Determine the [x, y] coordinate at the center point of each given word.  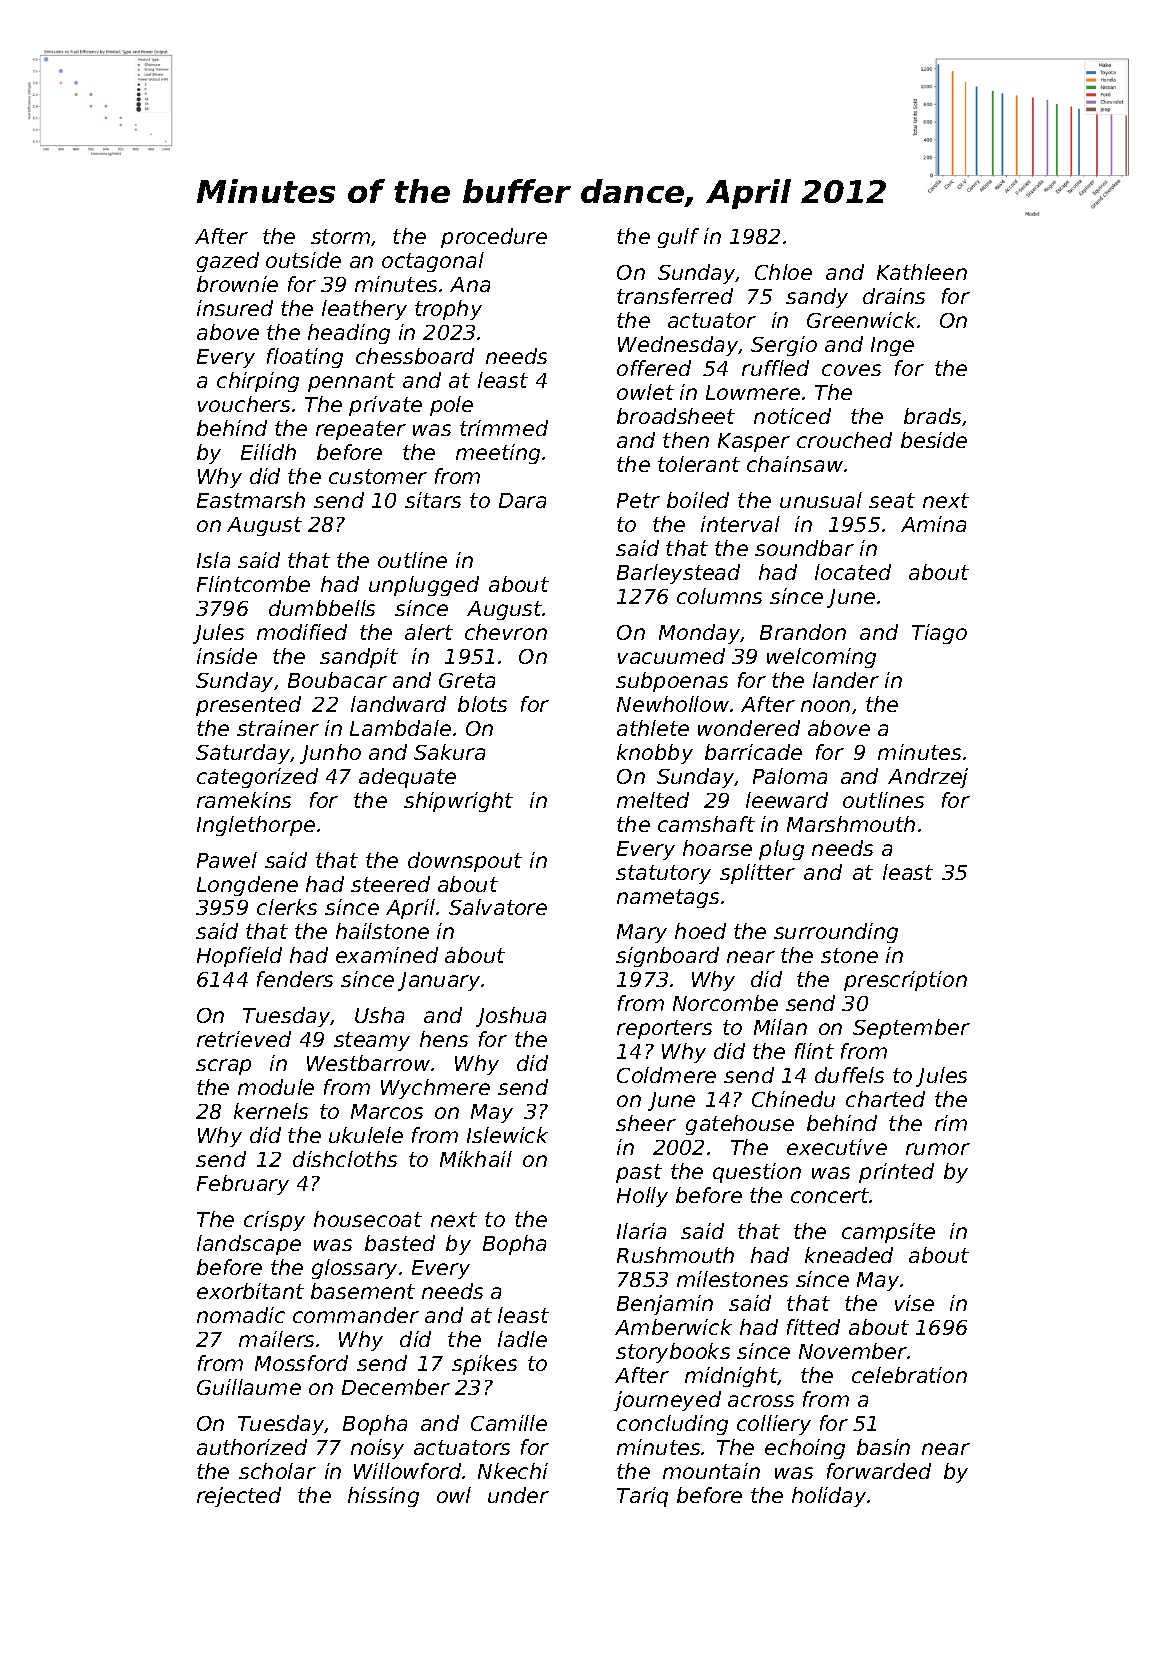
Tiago [939, 634]
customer [378, 476]
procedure [494, 238]
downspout [465, 862]
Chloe [783, 272]
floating [305, 358]
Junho [330, 754]
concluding [672, 1425]
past [639, 1173]
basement [363, 1291]
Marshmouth [851, 824]
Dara [522, 500]
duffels [849, 1075]
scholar [277, 1471]
